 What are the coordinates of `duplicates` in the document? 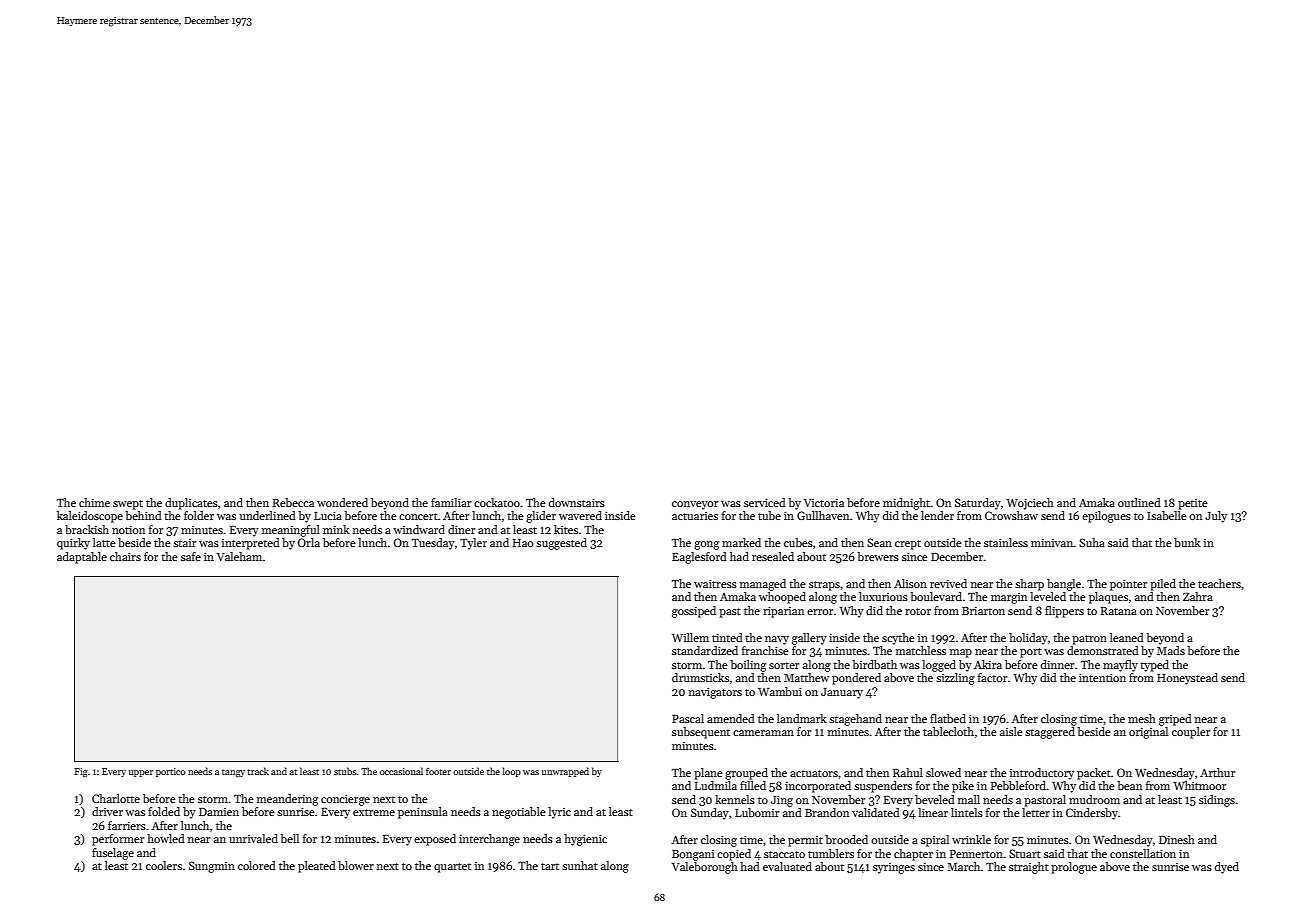 It's located at (191, 504).
